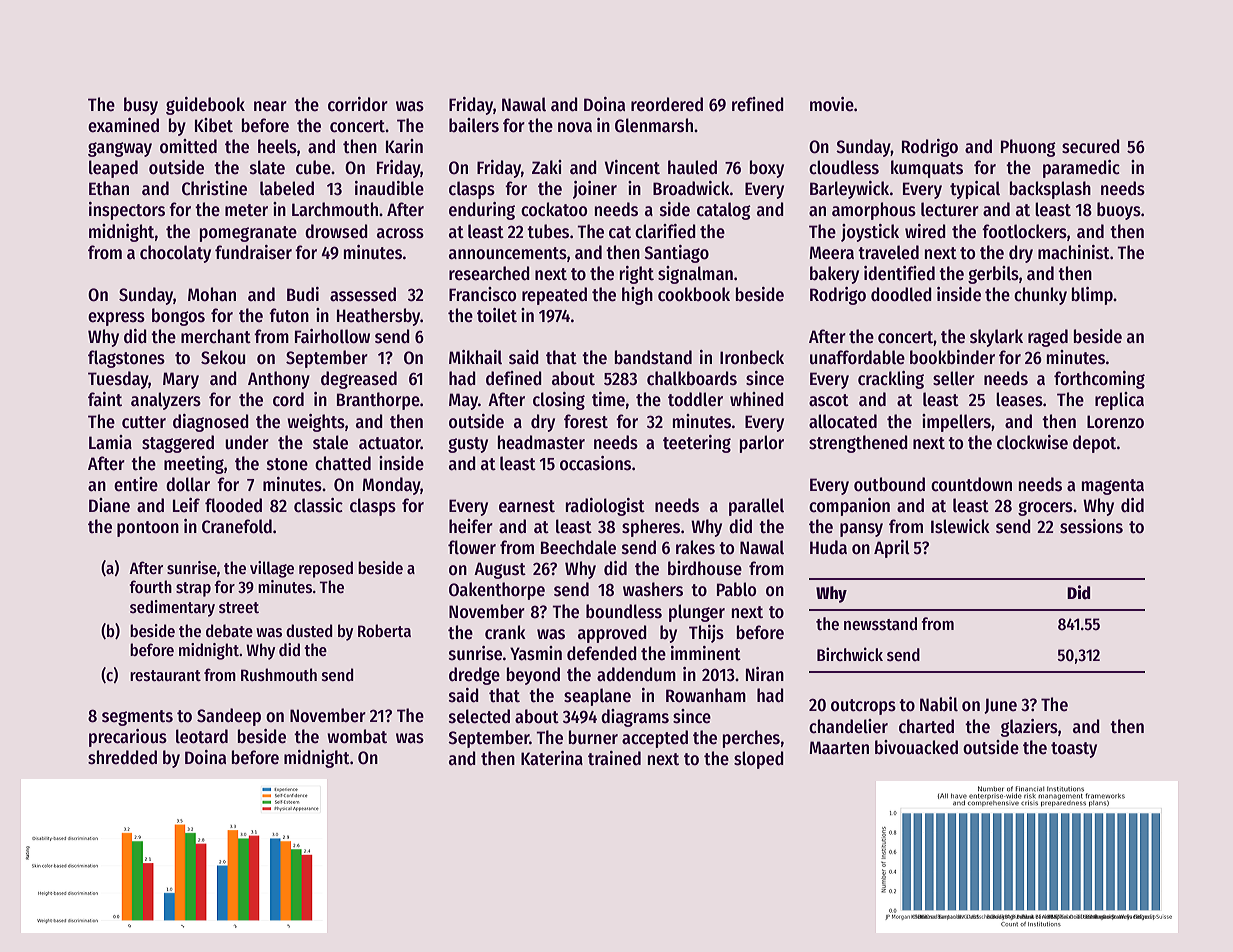 The image size is (1233, 952). Describe the element at coordinates (758, 104) in the image. I see `refined` at that location.
